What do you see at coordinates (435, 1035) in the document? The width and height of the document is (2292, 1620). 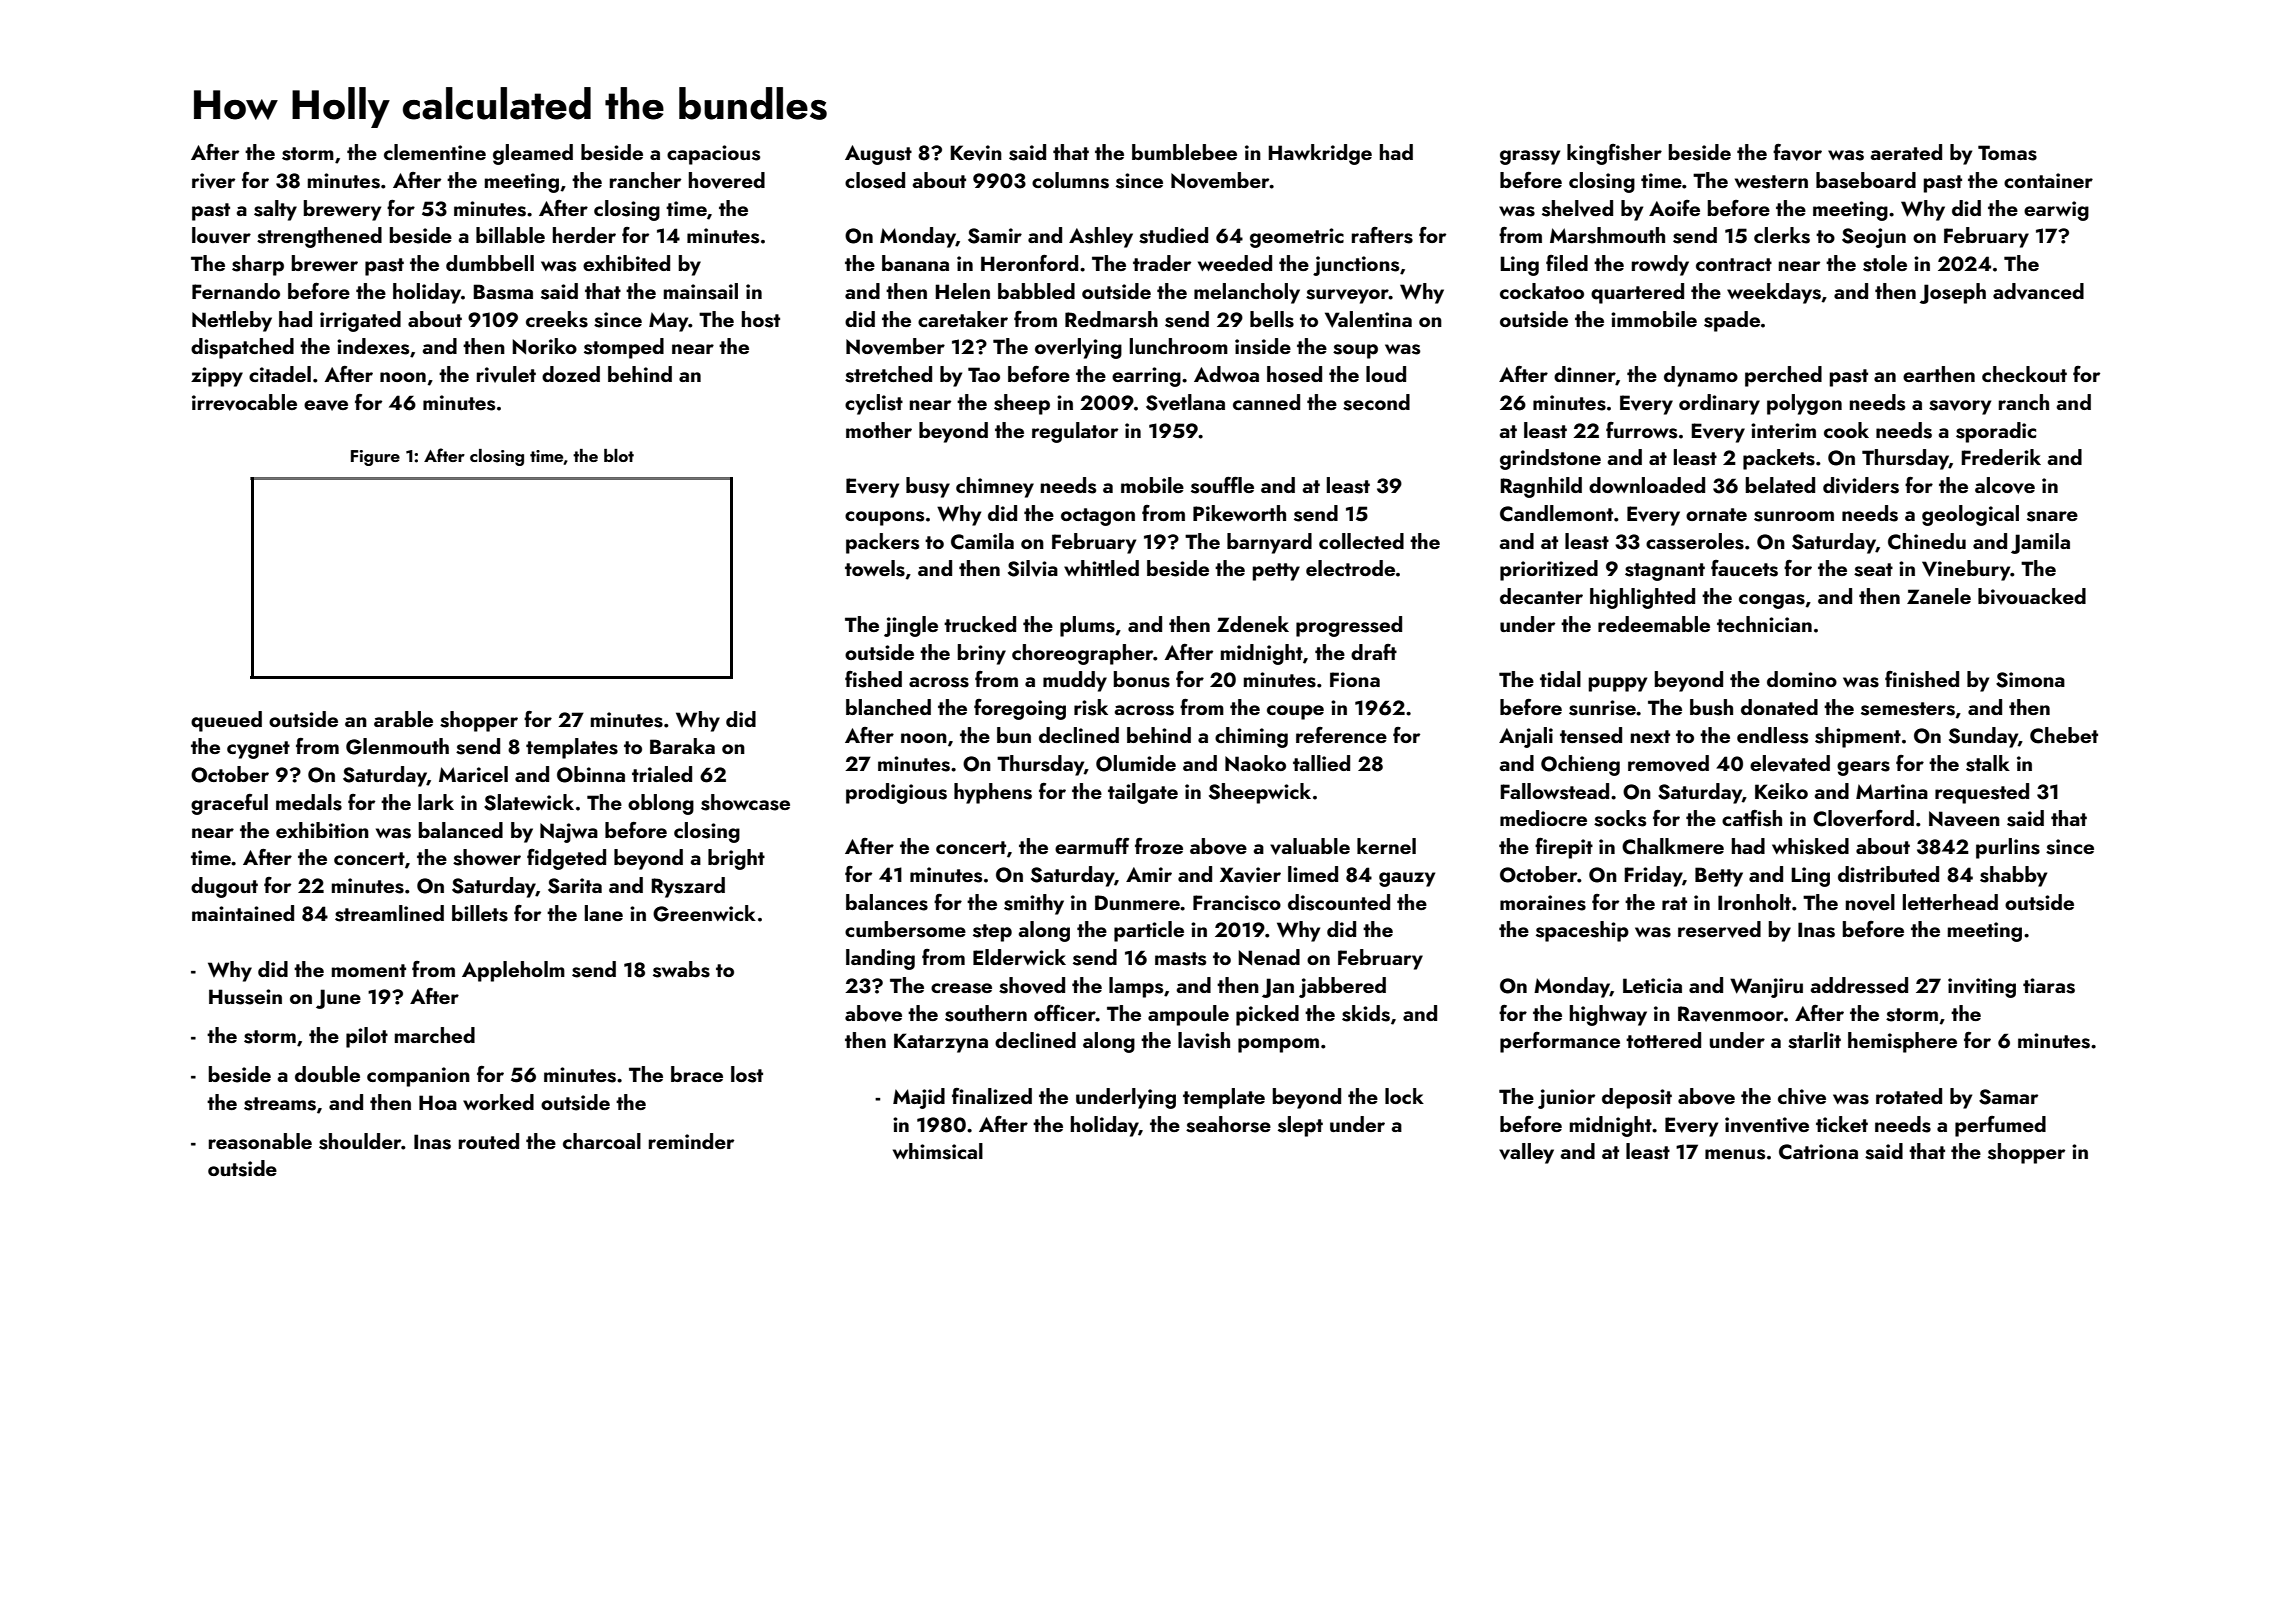 I see `marched` at bounding box center [435, 1035].
